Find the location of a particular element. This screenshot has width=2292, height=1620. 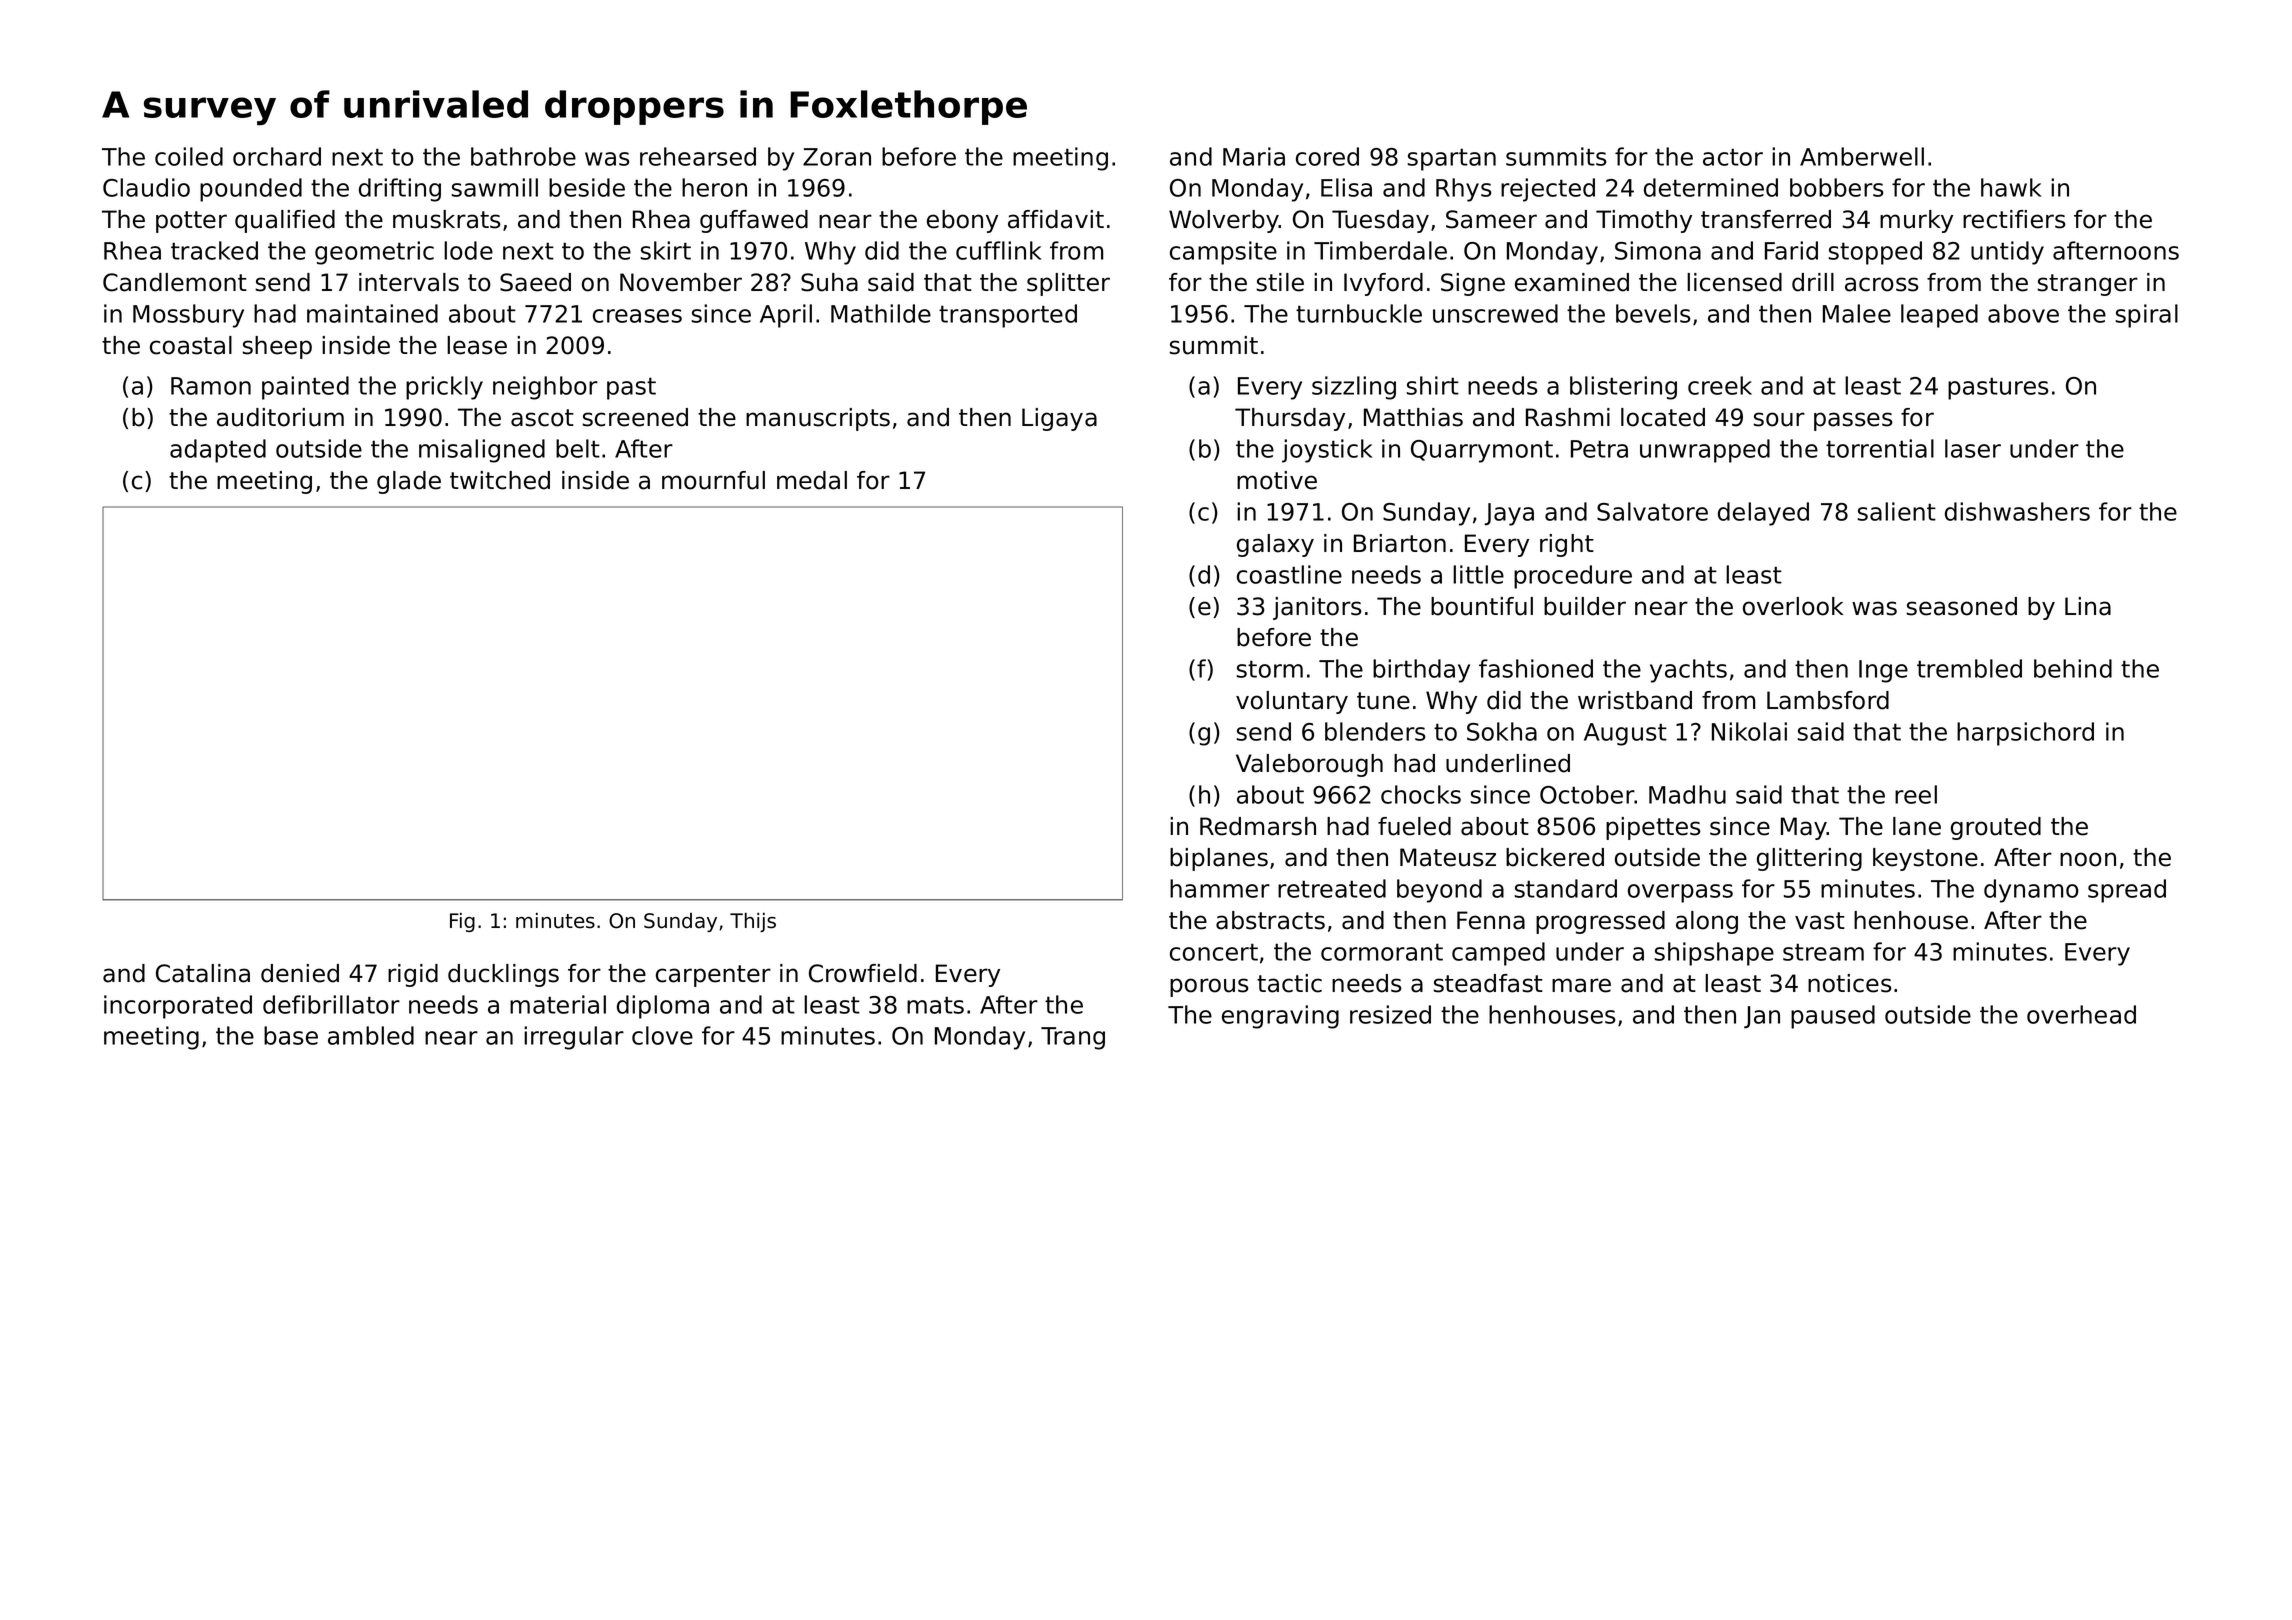

Fig is located at coordinates (462, 922).
